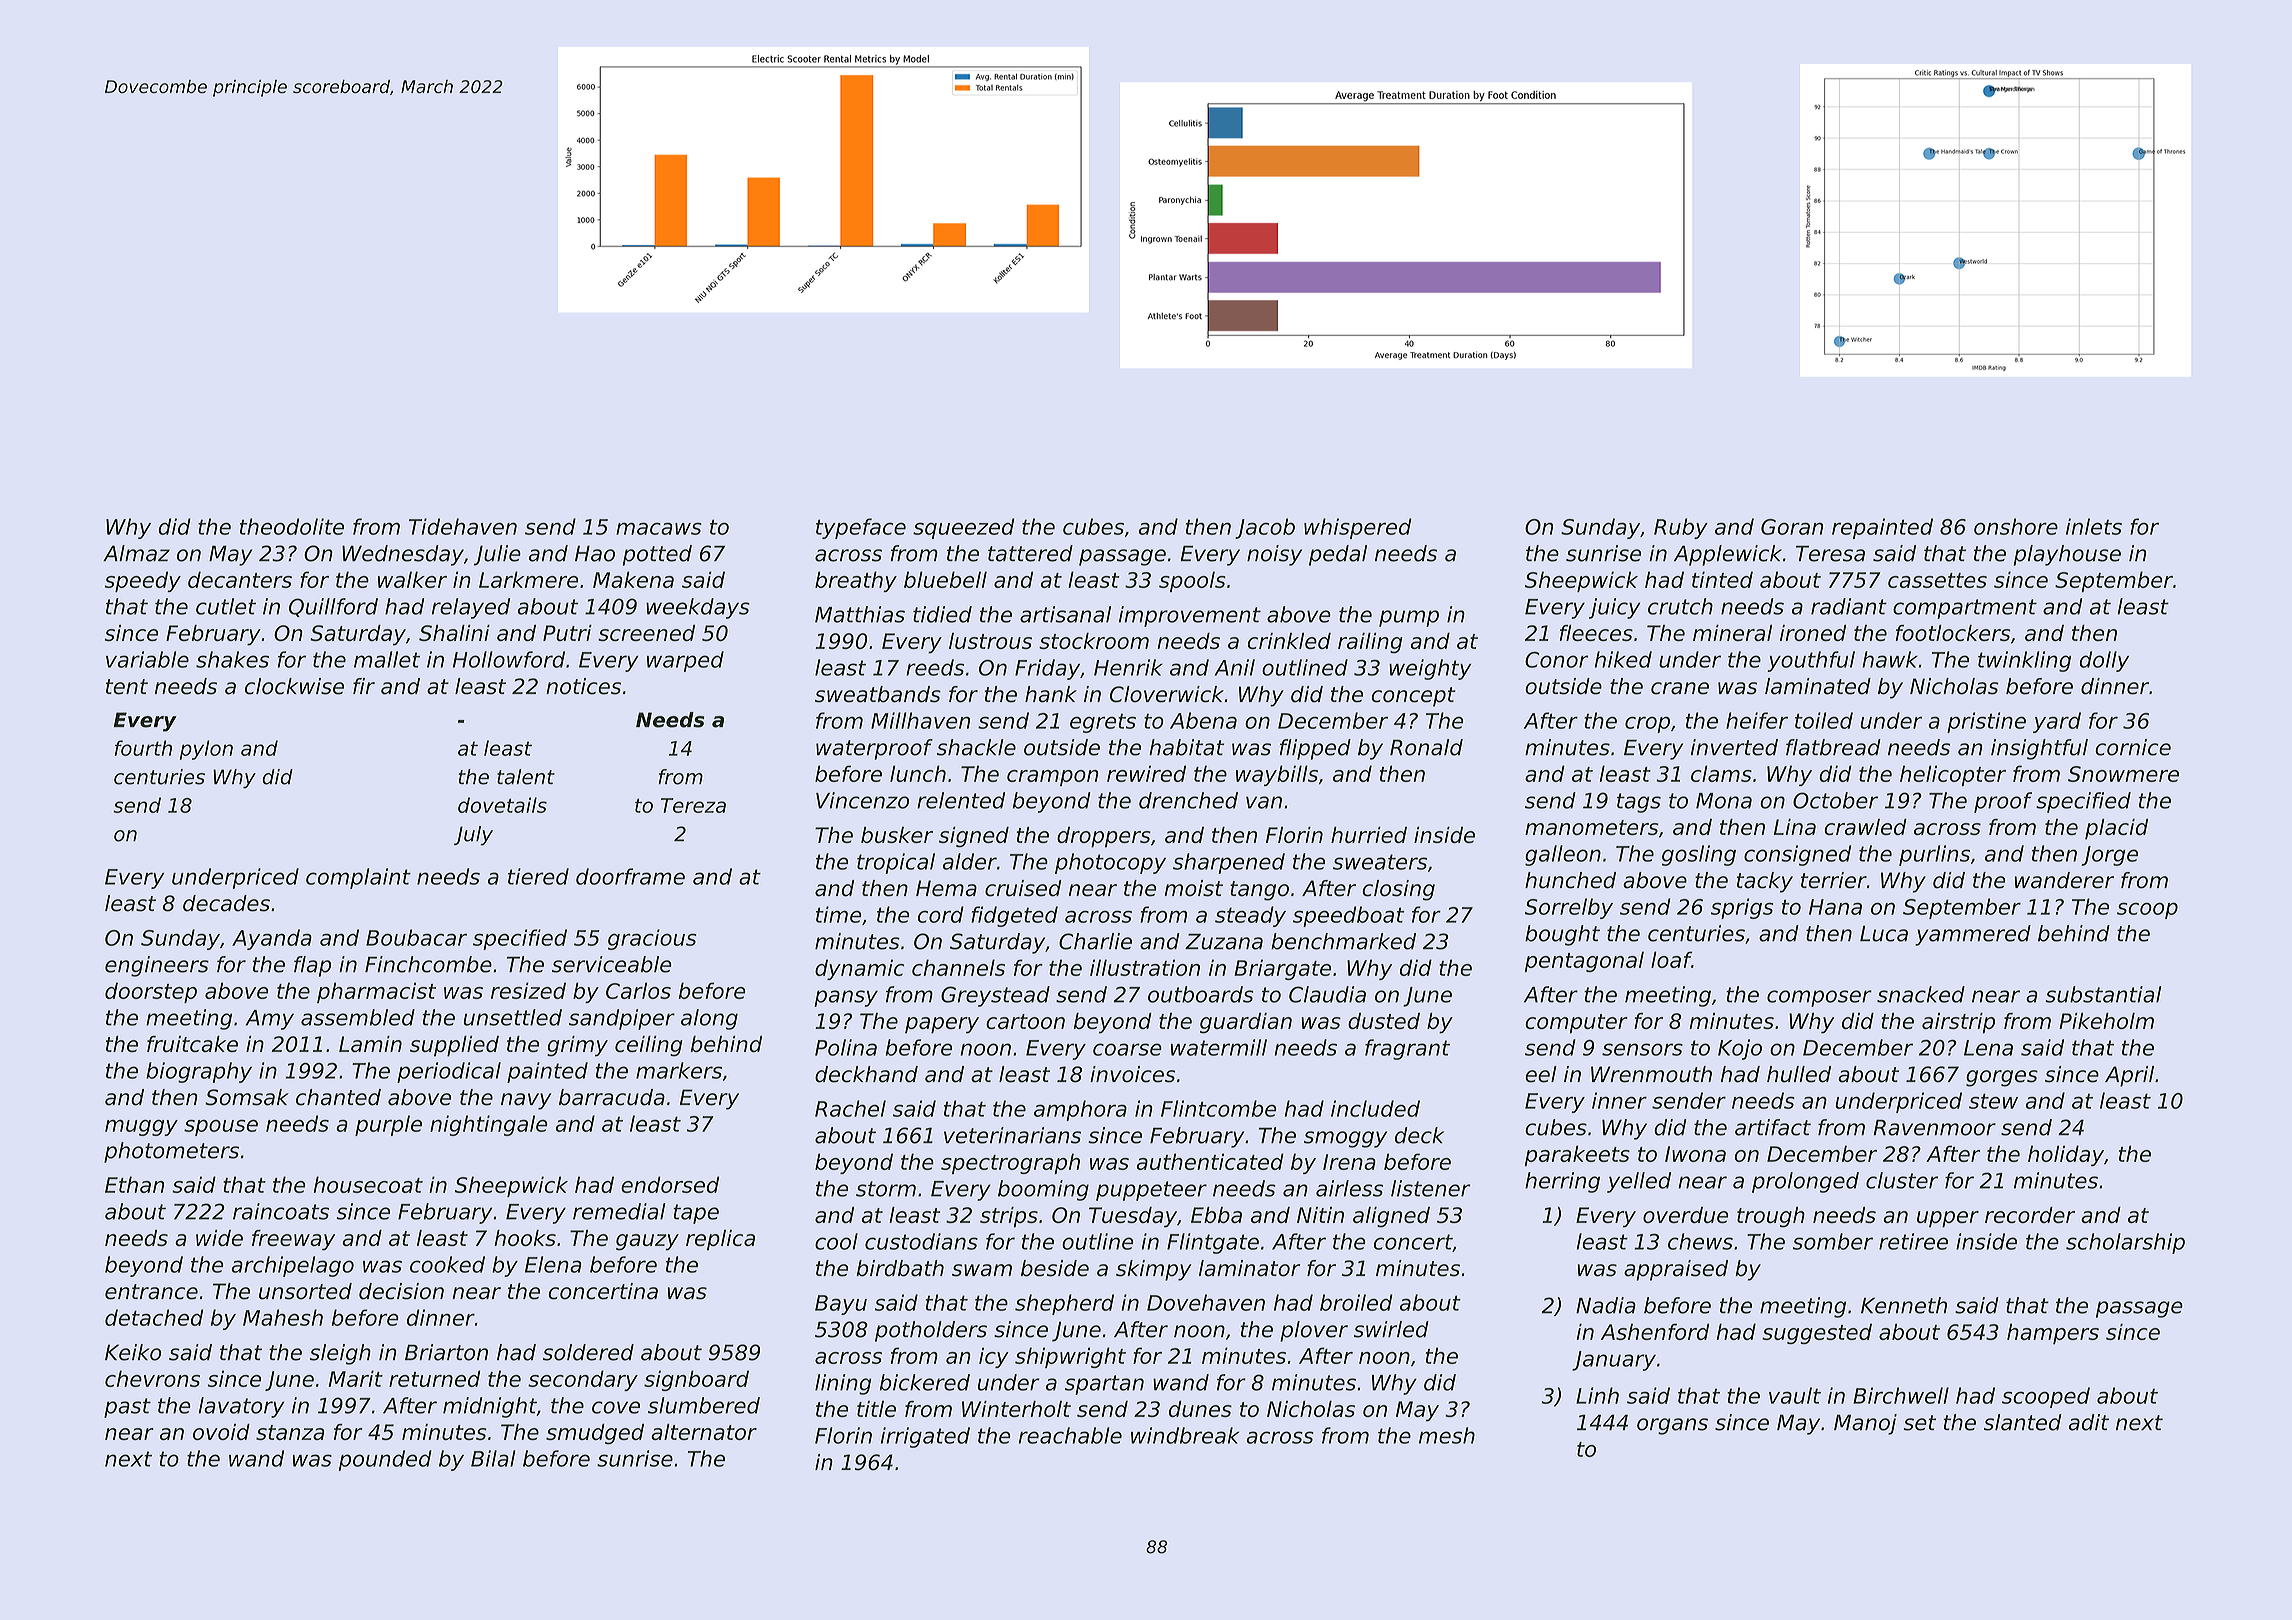  Describe the element at coordinates (1792, 527) in the page. I see `Goran` at that location.
